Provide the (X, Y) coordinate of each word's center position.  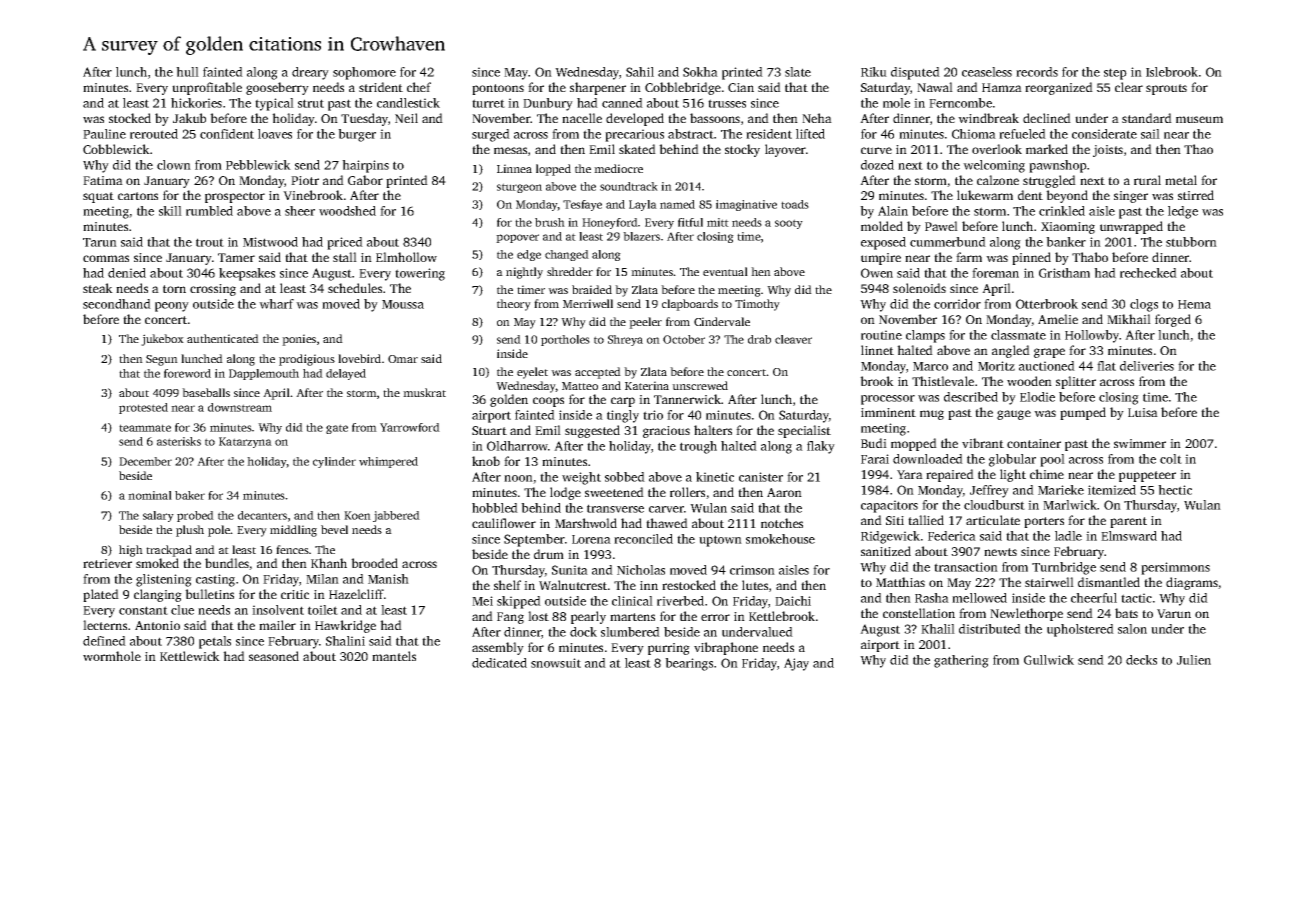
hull (187, 72)
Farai (875, 459)
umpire (881, 259)
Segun (162, 360)
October (684, 339)
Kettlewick (190, 656)
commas (106, 258)
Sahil (640, 72)
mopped (914, 444)
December (145, 461)
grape (1049, 353)
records (1037, 72)
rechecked (1148, 273)
